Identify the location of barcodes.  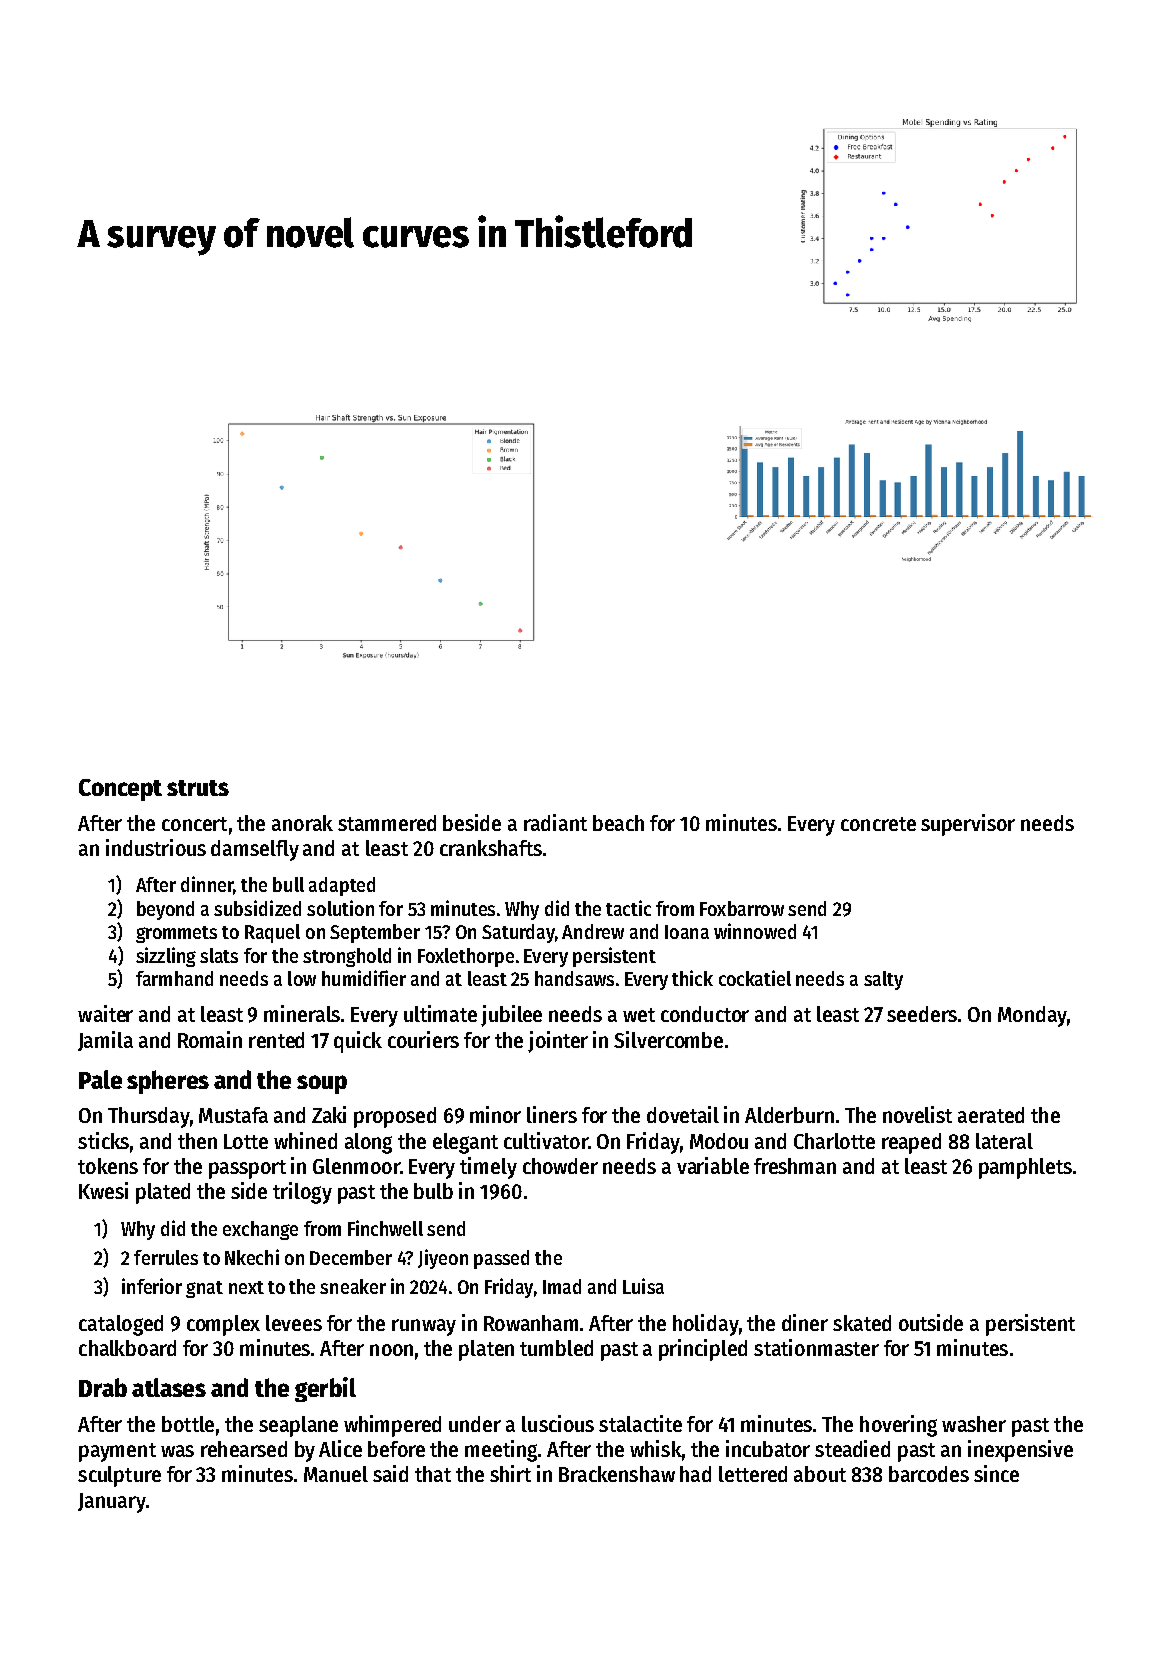
(929, 1474).
